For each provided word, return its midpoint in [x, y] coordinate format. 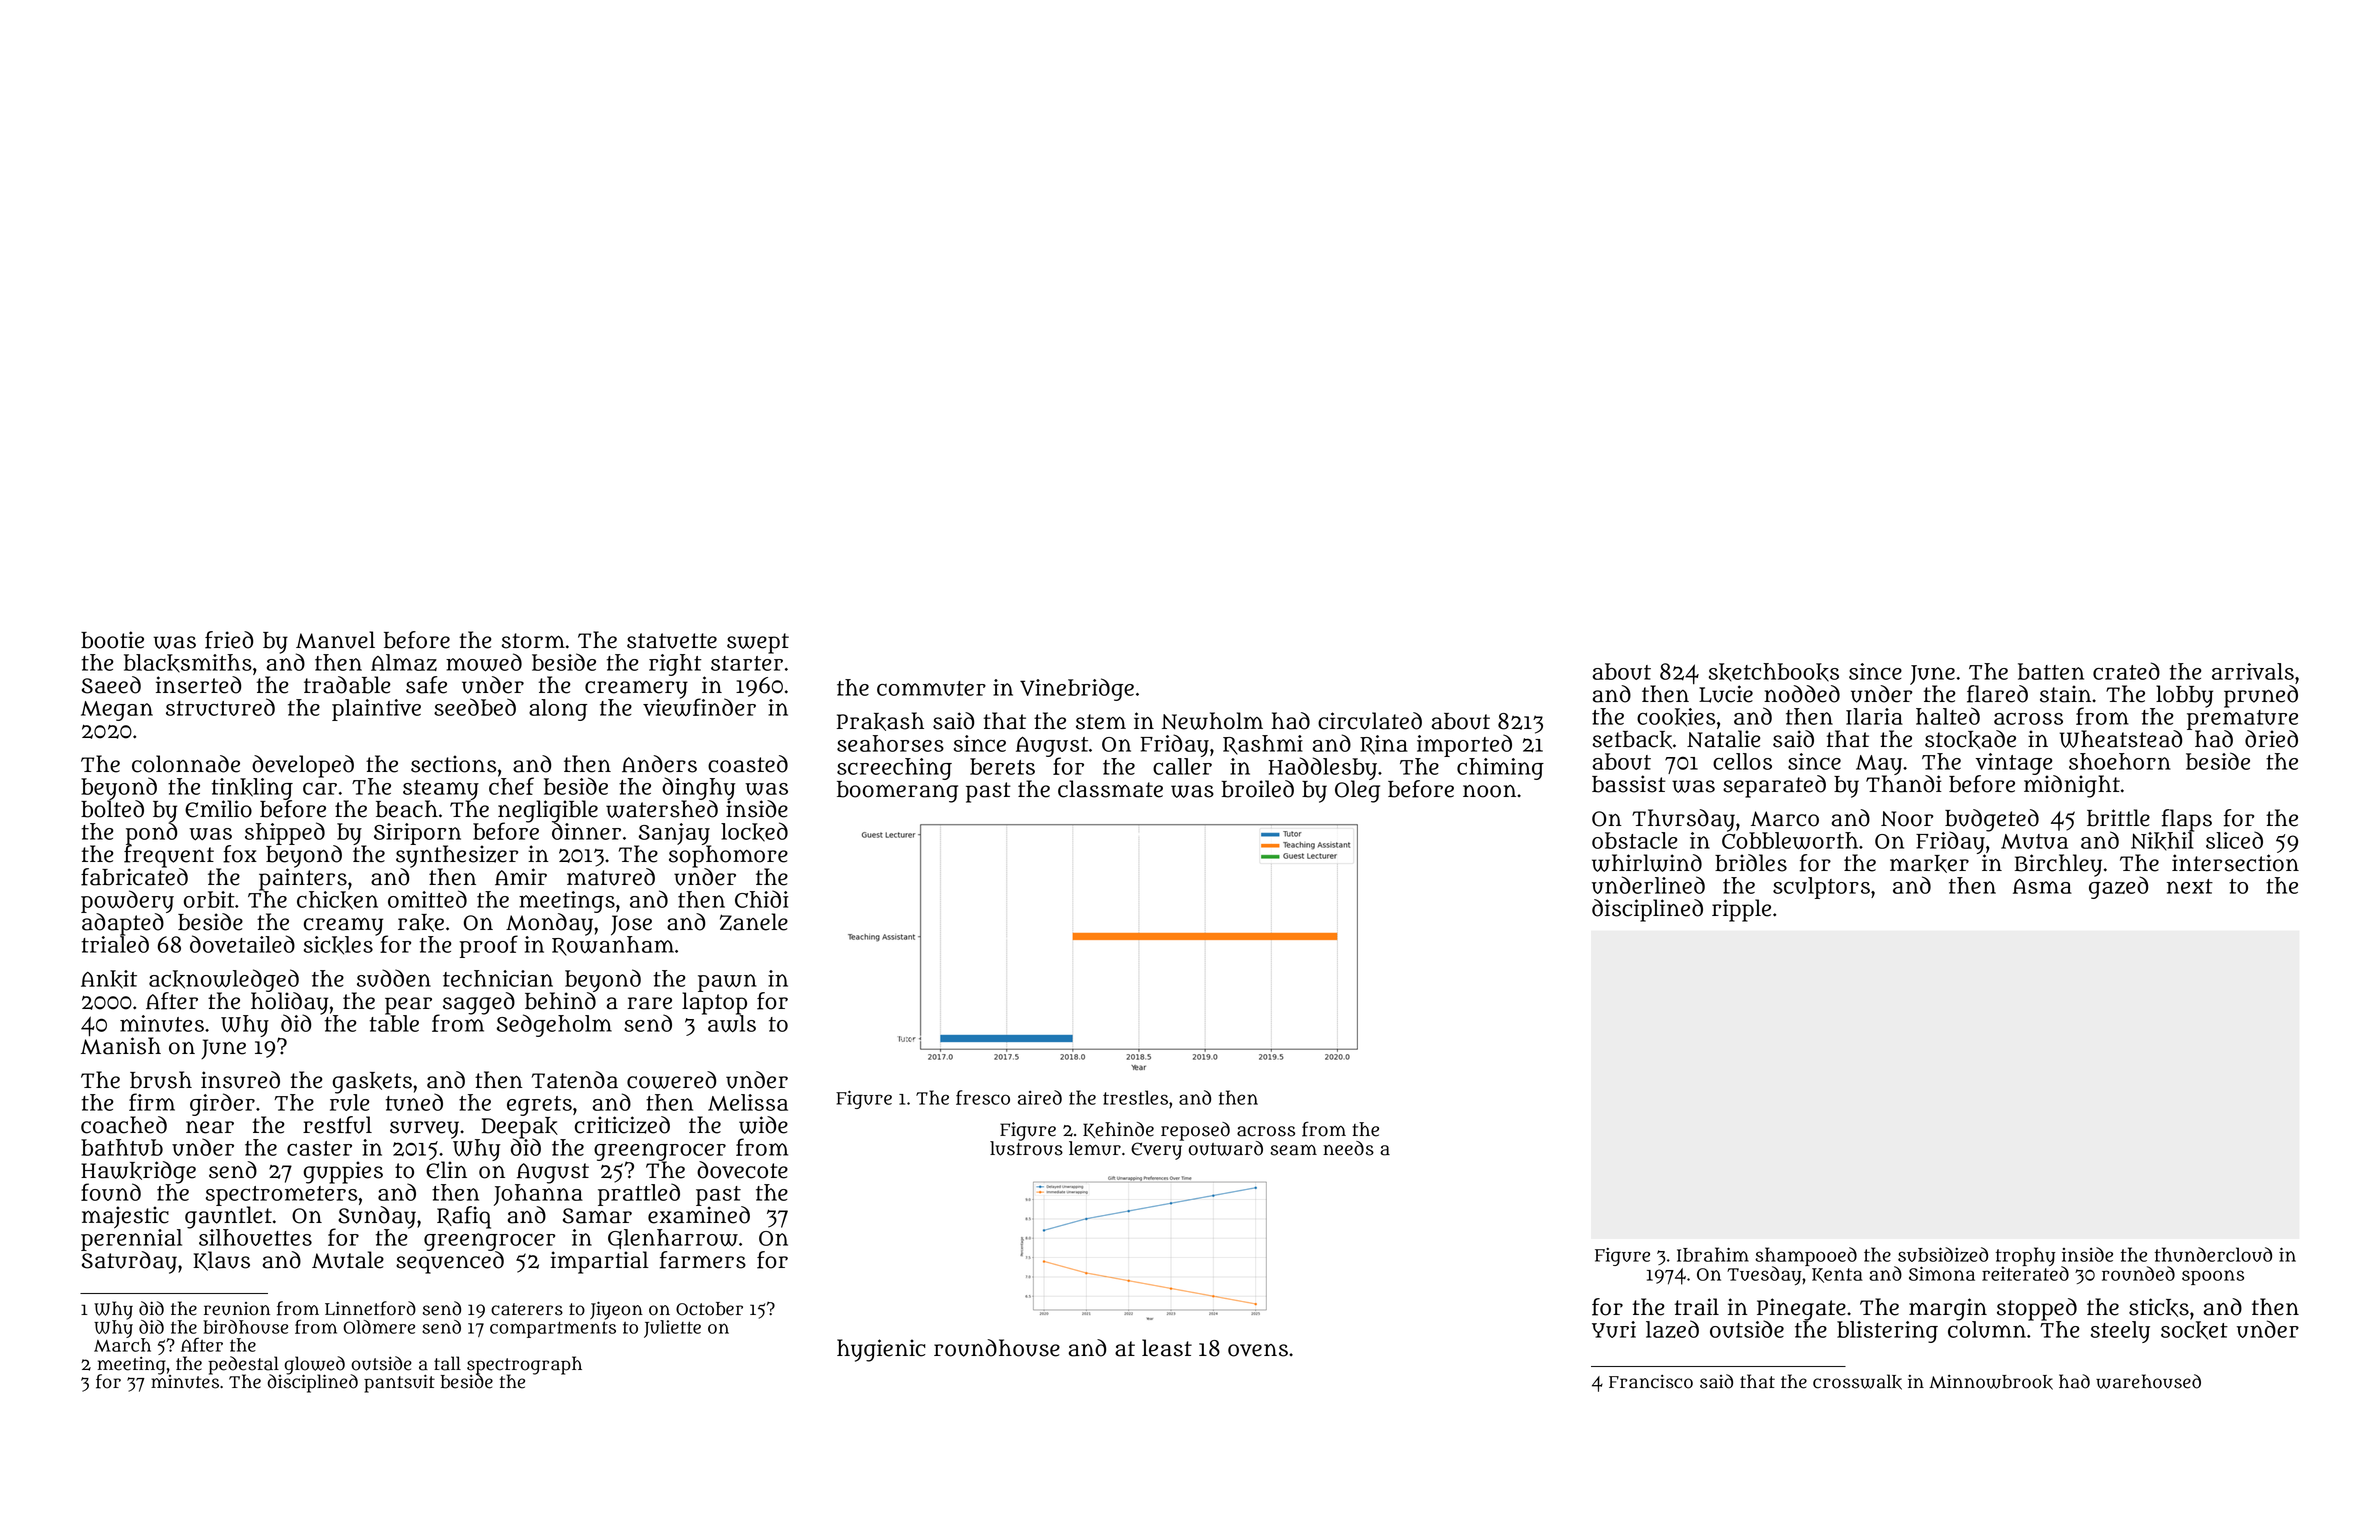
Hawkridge [138, 1172]
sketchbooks [1774, 672]
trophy [2026, 1256]
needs [1348, 1148]
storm [533, 641]
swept [758, 643]
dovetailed [242, 944]
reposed [1195, 1131]
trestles [1135, 1097]
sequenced [450, 1262]
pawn [727, 983]
